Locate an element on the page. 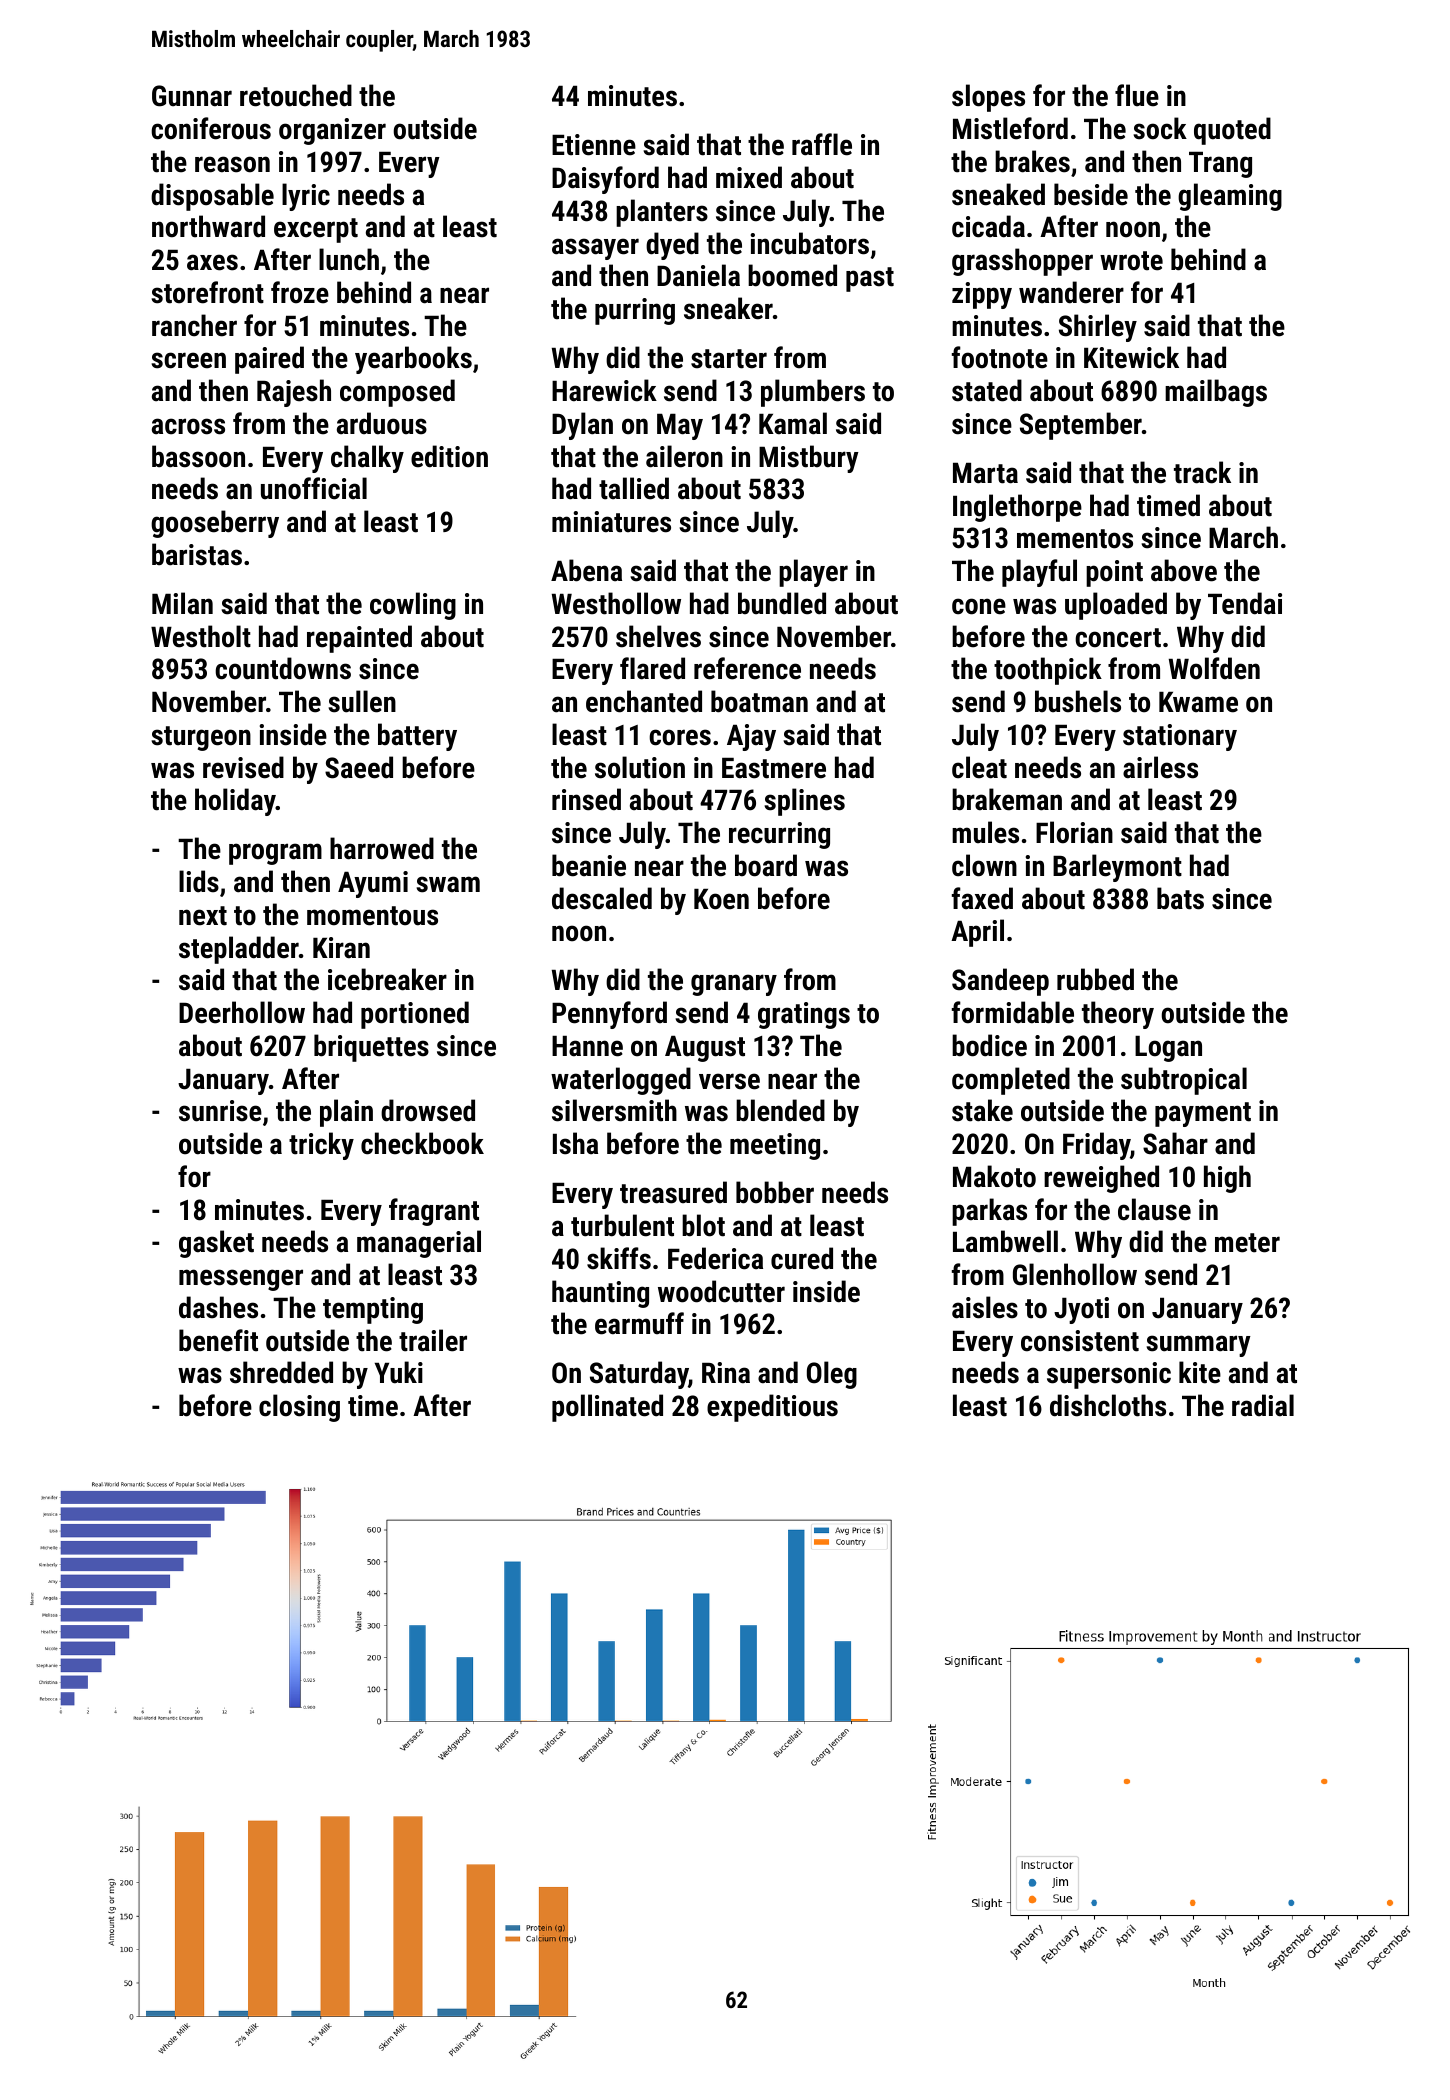  flue is located at coordinates (1137, 95).
